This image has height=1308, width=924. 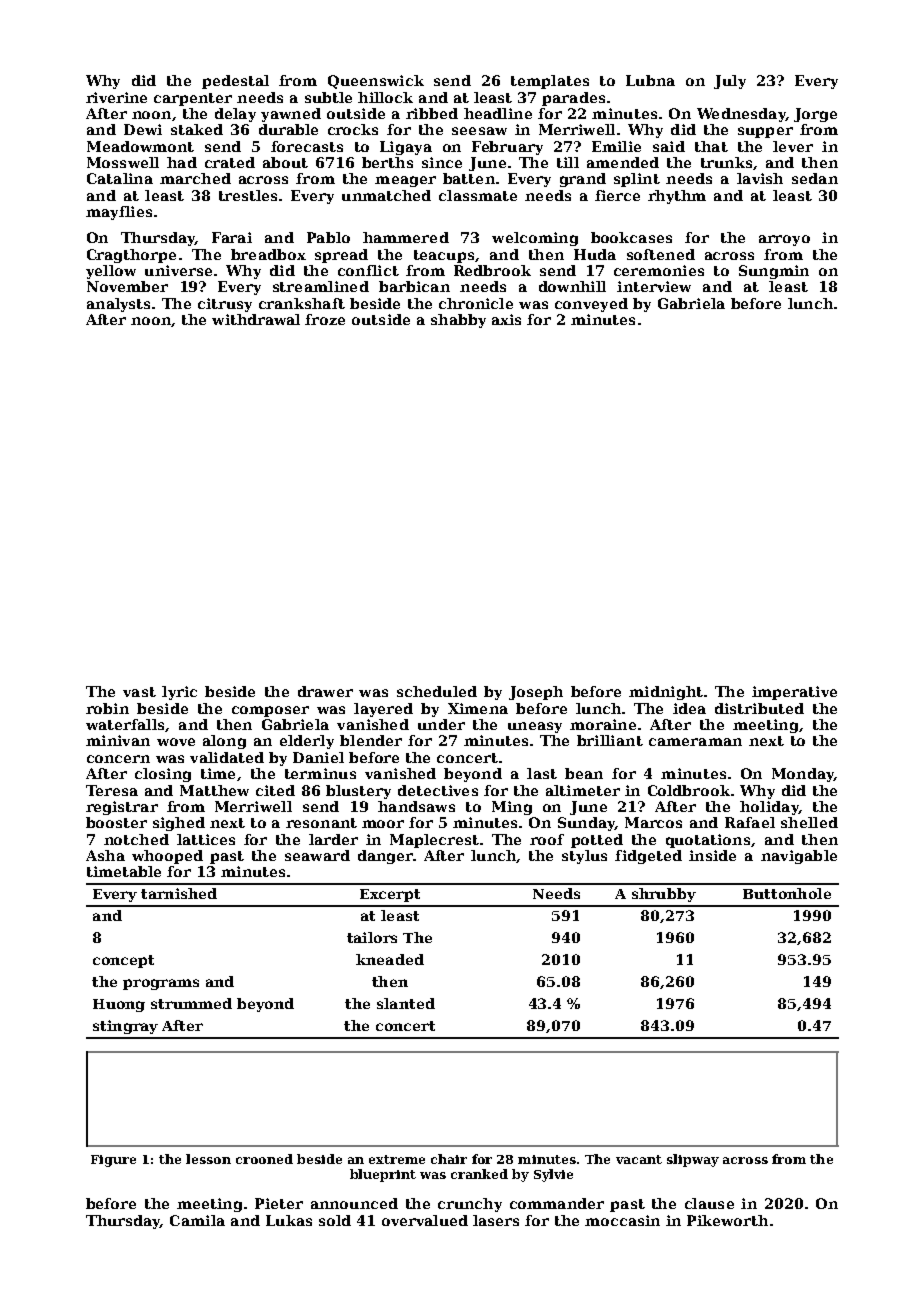 I want to click on Figure, so click(x=113, y=1161).
